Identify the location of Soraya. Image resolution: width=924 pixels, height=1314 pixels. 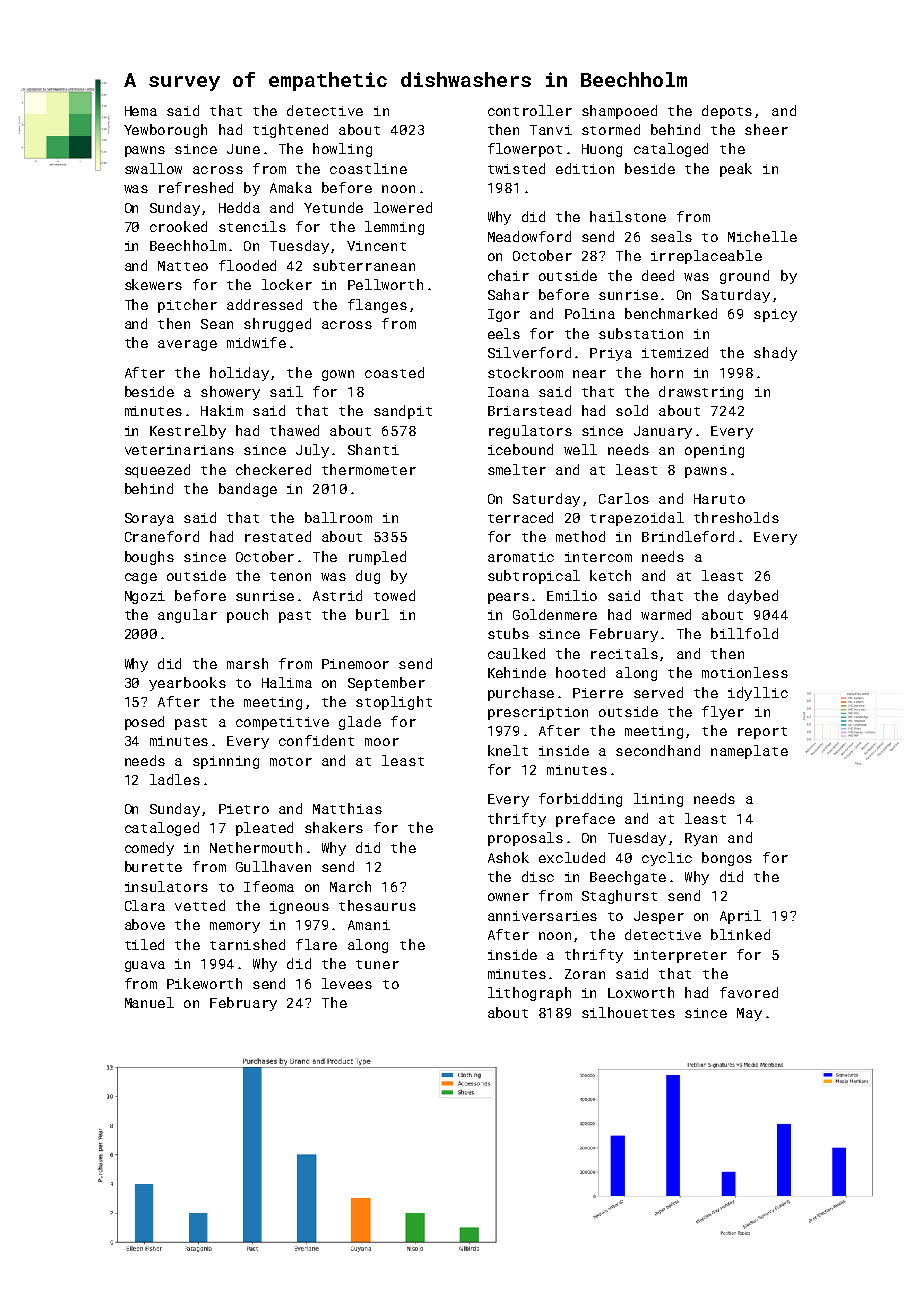
(149, 519).
